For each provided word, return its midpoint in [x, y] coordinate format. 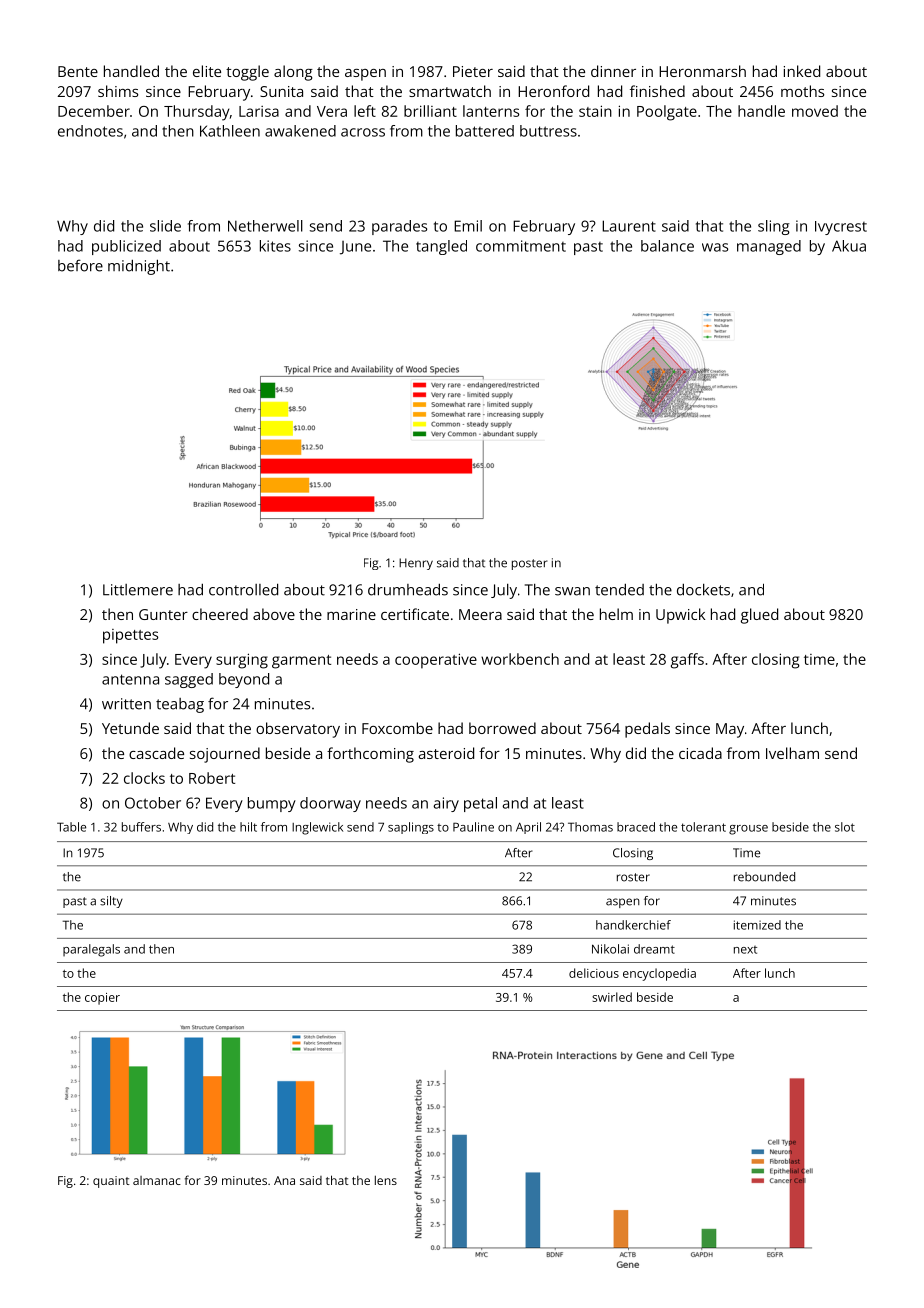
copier [102, 999]
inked [802, 71]
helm [616, 614]
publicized [126, 247]
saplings [411, 828]
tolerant [703, 827]
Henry [416, 564]
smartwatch [450, 91]
